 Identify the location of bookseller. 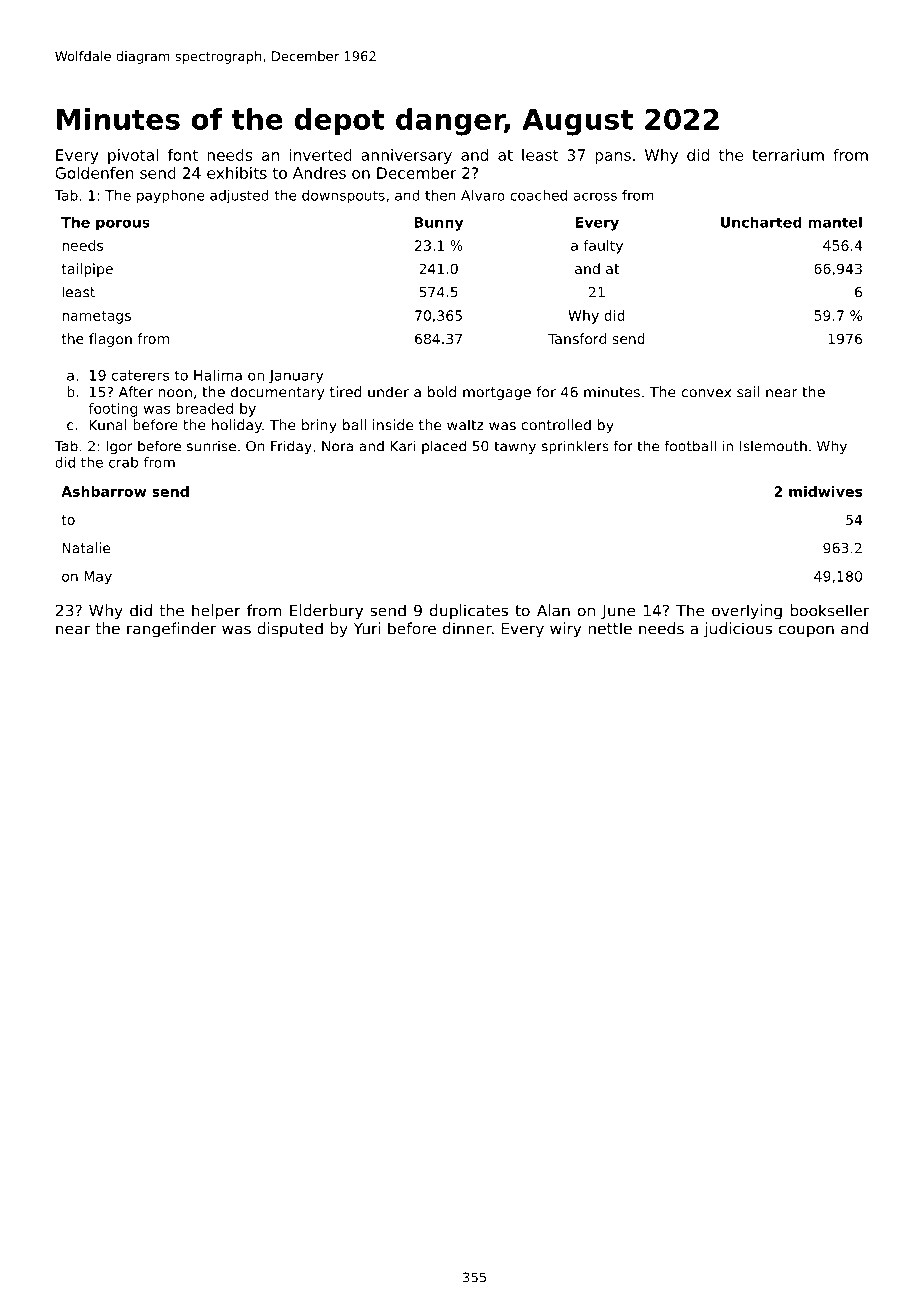
(829, 610).
